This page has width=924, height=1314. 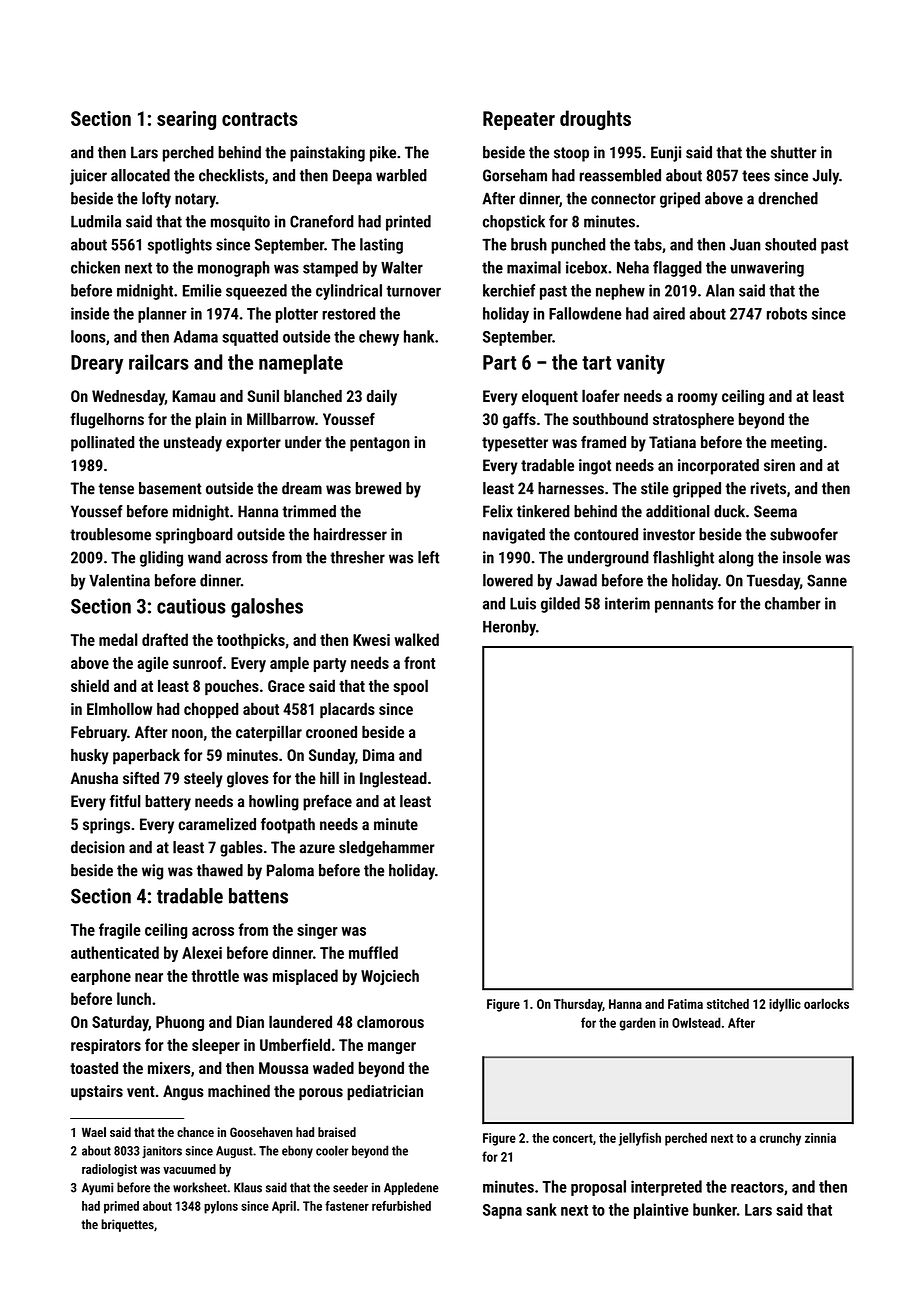 What do you see at coordinates (796, 444) in the page?
I see `meeting` at bounding box center [796, 444].
